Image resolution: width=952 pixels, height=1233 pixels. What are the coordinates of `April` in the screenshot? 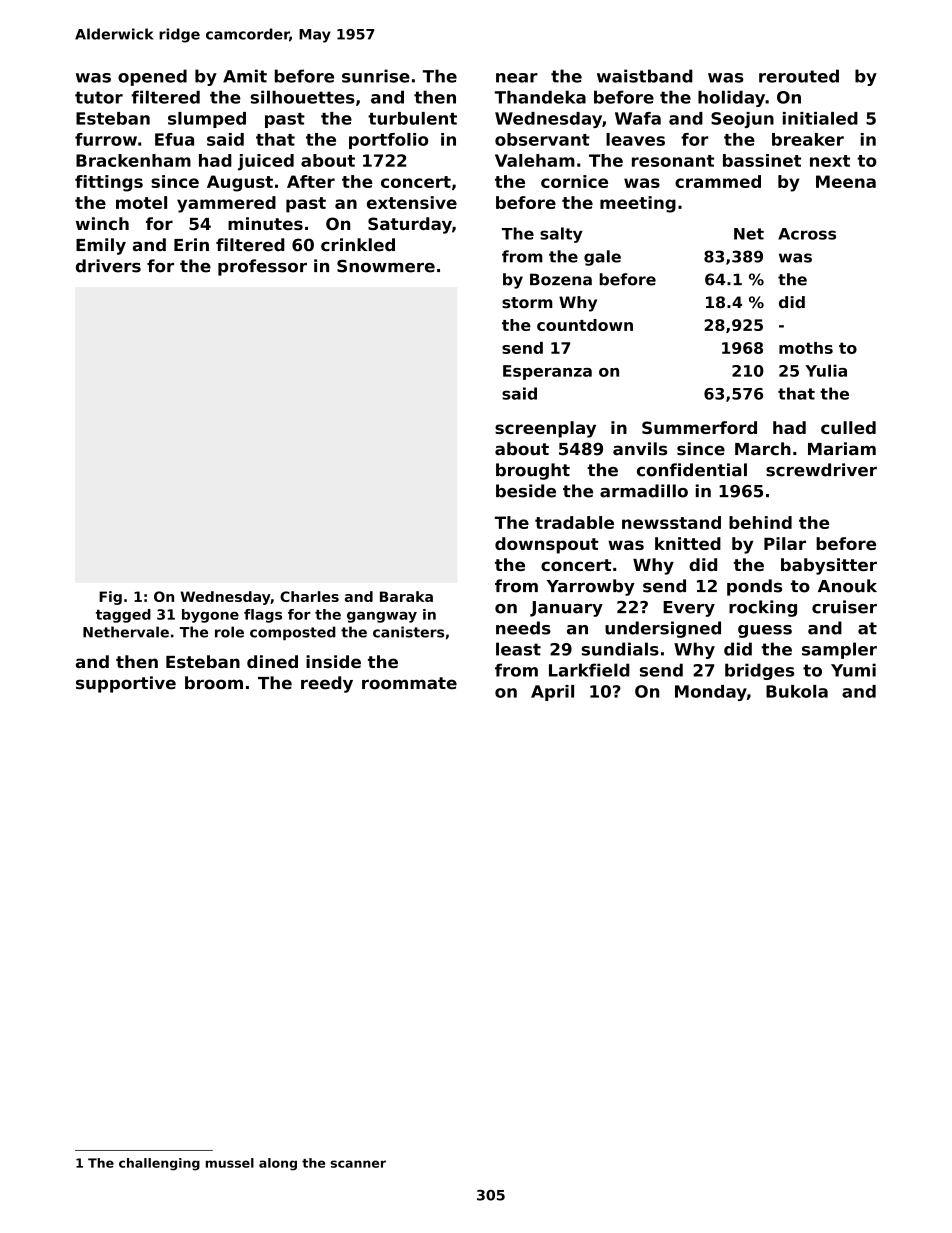 It's located at (552, 693).
